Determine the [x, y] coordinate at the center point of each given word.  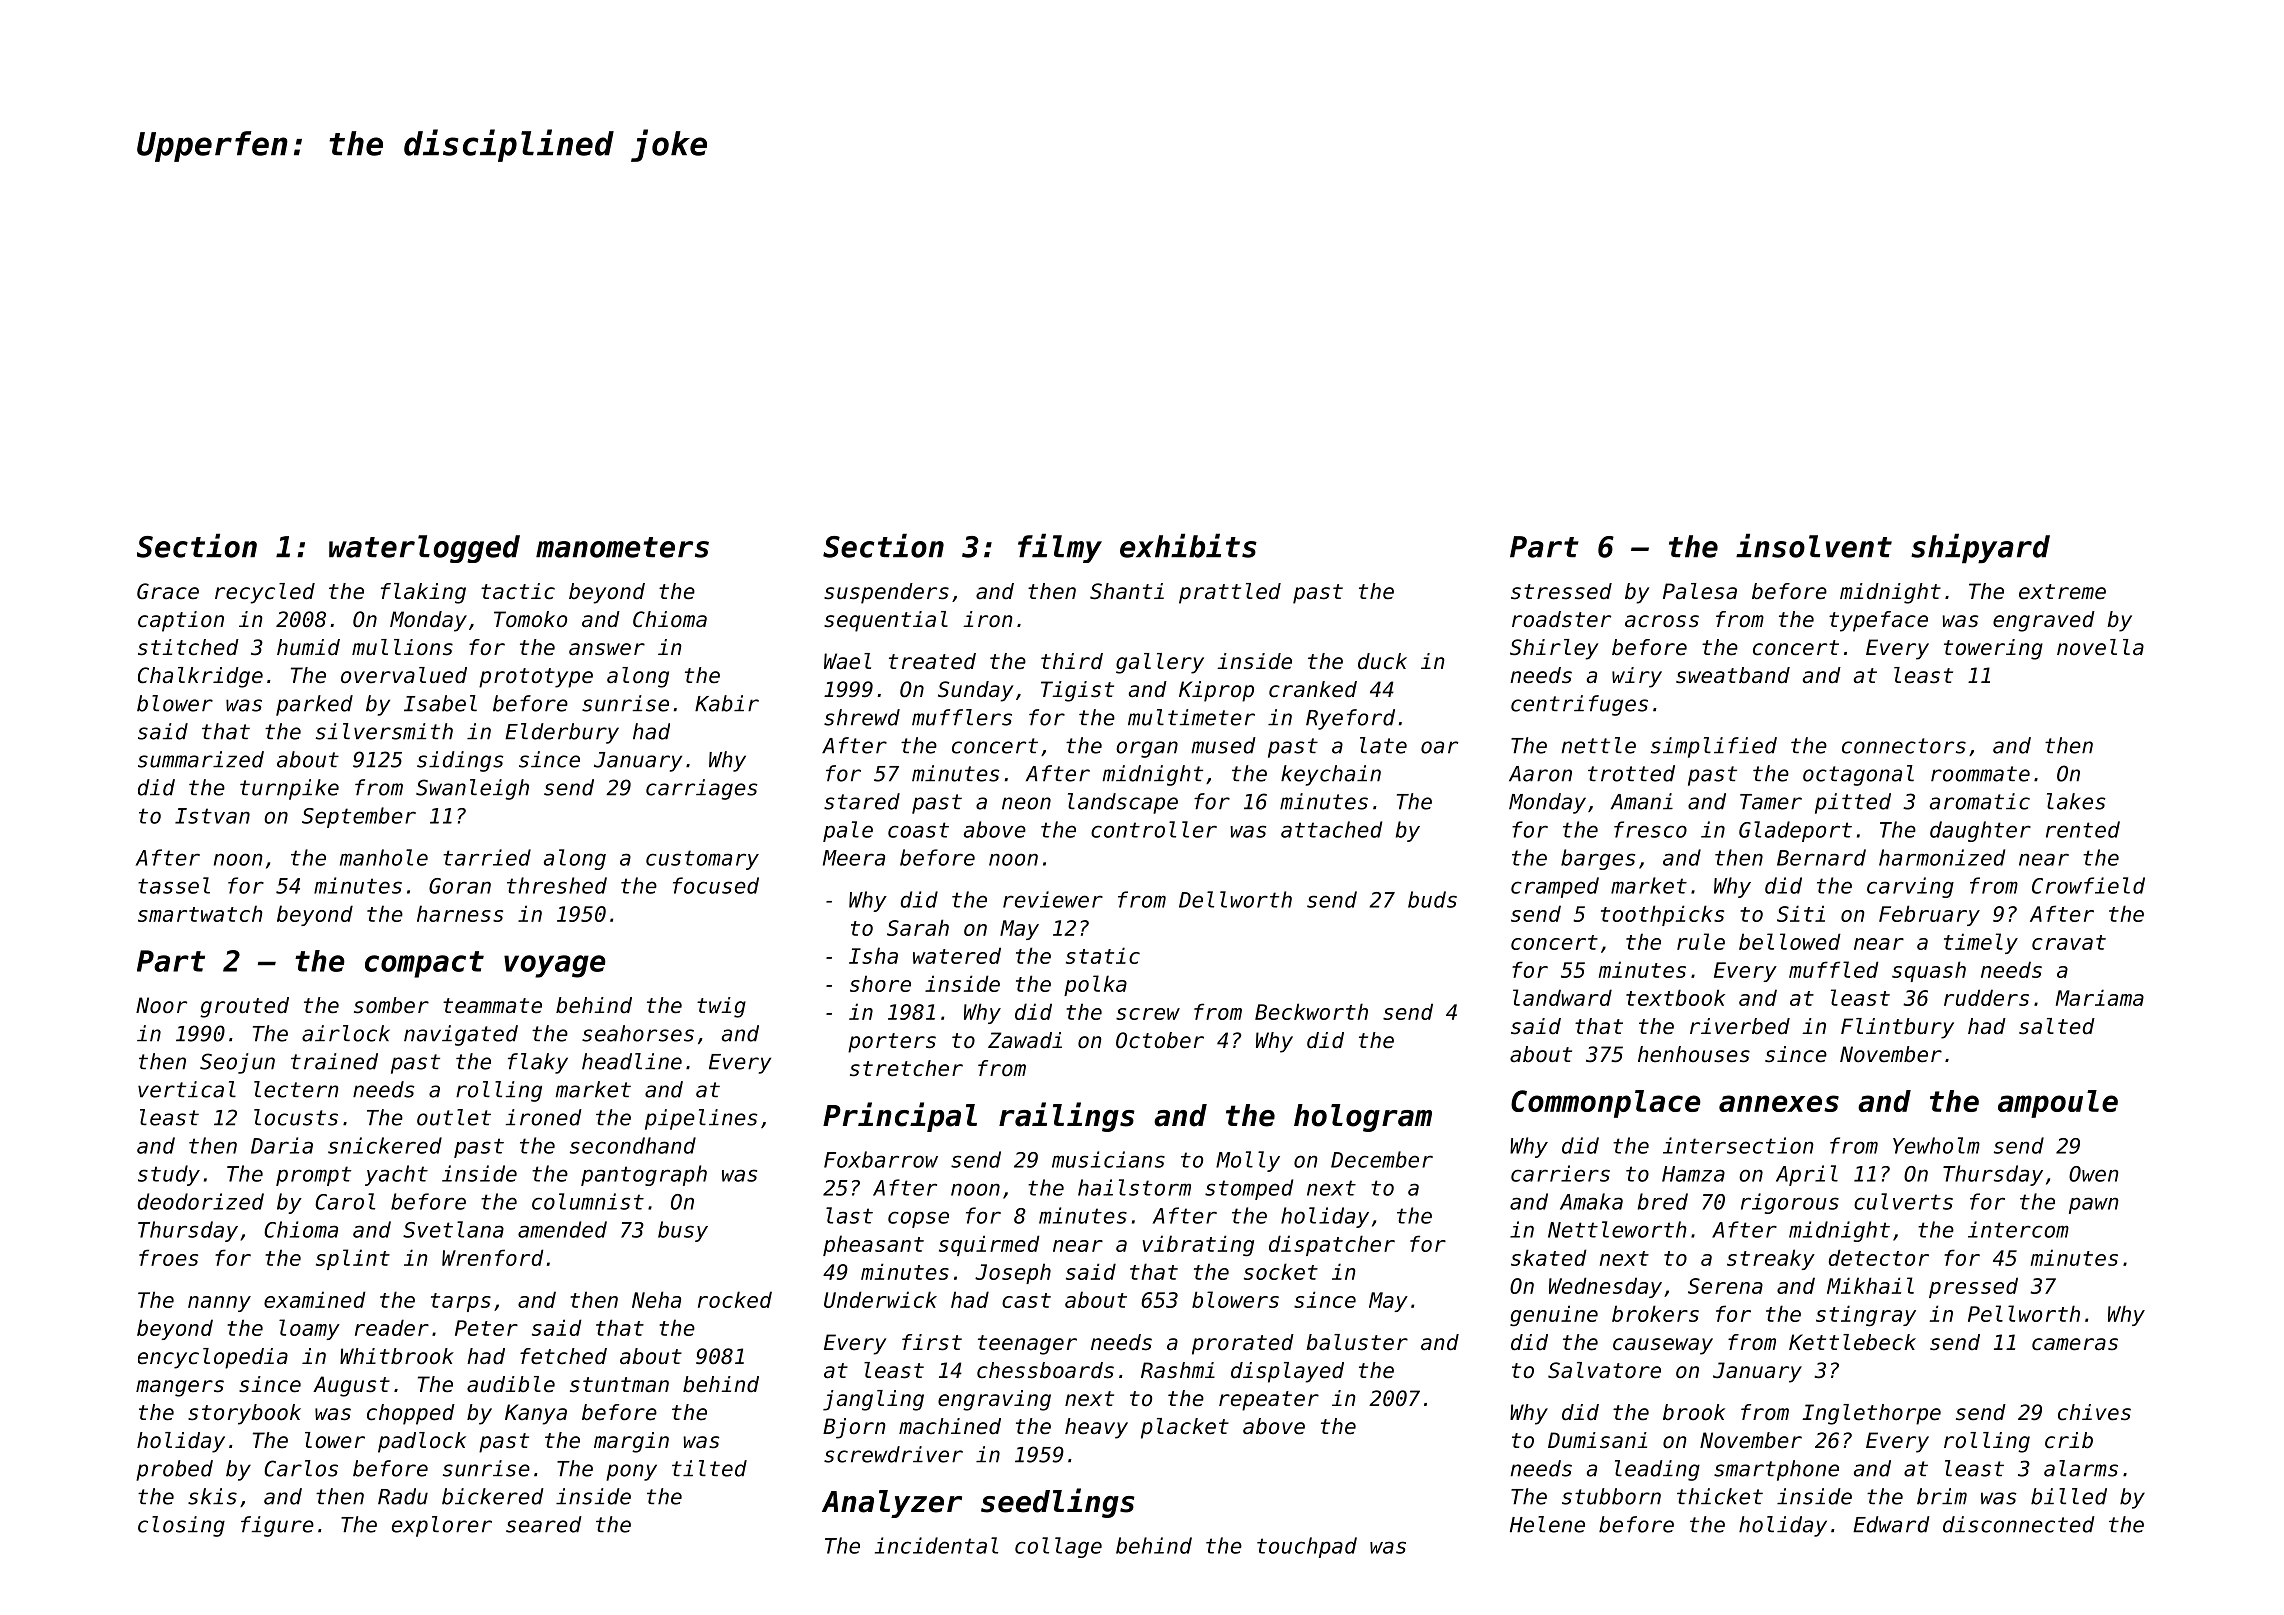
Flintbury [1897, 1028]
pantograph [644, 1175]
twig [721, 1007]
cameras [2075, 1344]
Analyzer [892, 1504]
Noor [161, 1005]
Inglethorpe [1871, 1414]
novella [2100, 647]
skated [1549, 1257]
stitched [188, 647]
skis [212, 1496]
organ [1147, 749]
